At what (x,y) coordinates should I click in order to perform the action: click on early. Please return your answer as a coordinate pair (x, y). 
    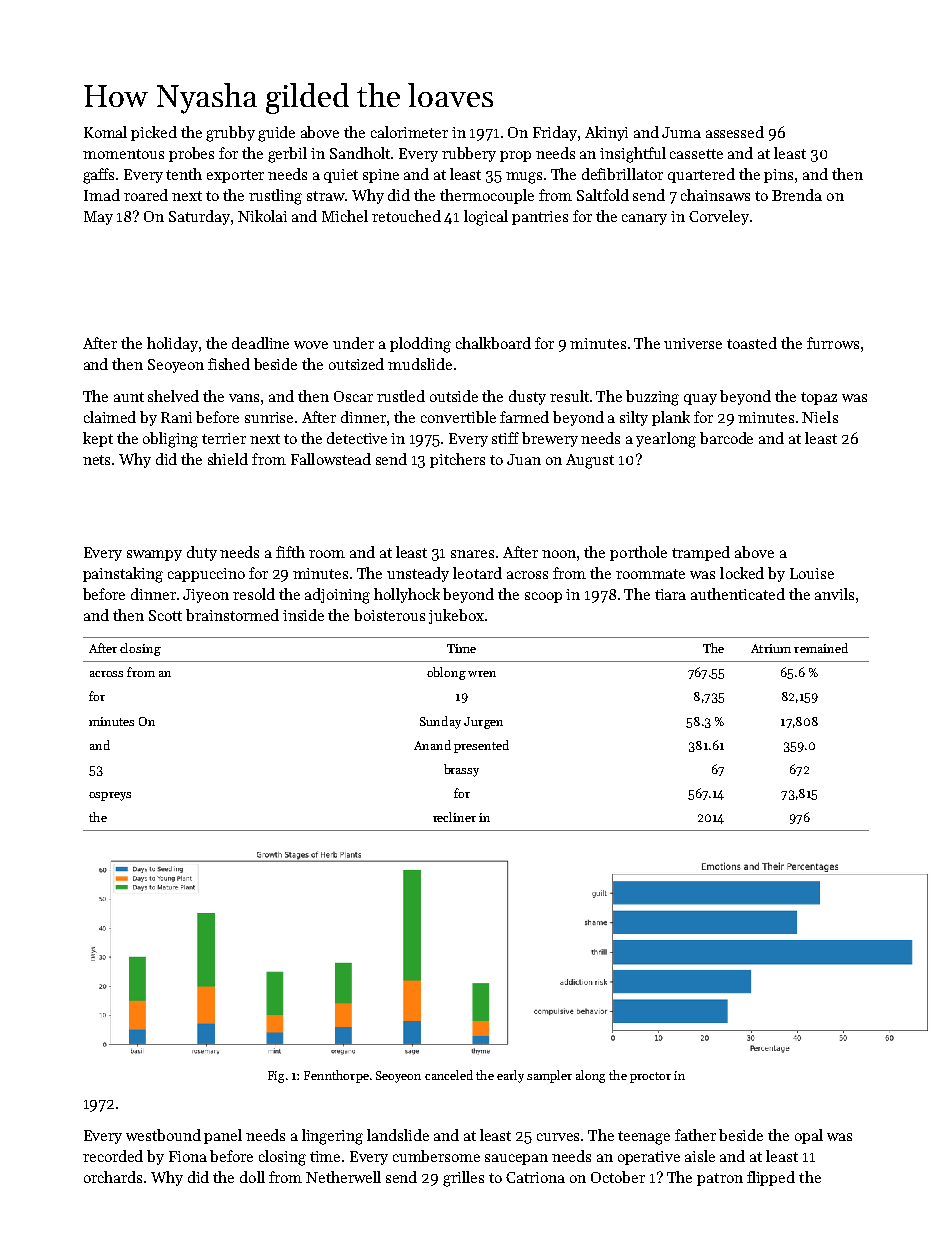
    Looking at the image, I should click on (510, 1076).
